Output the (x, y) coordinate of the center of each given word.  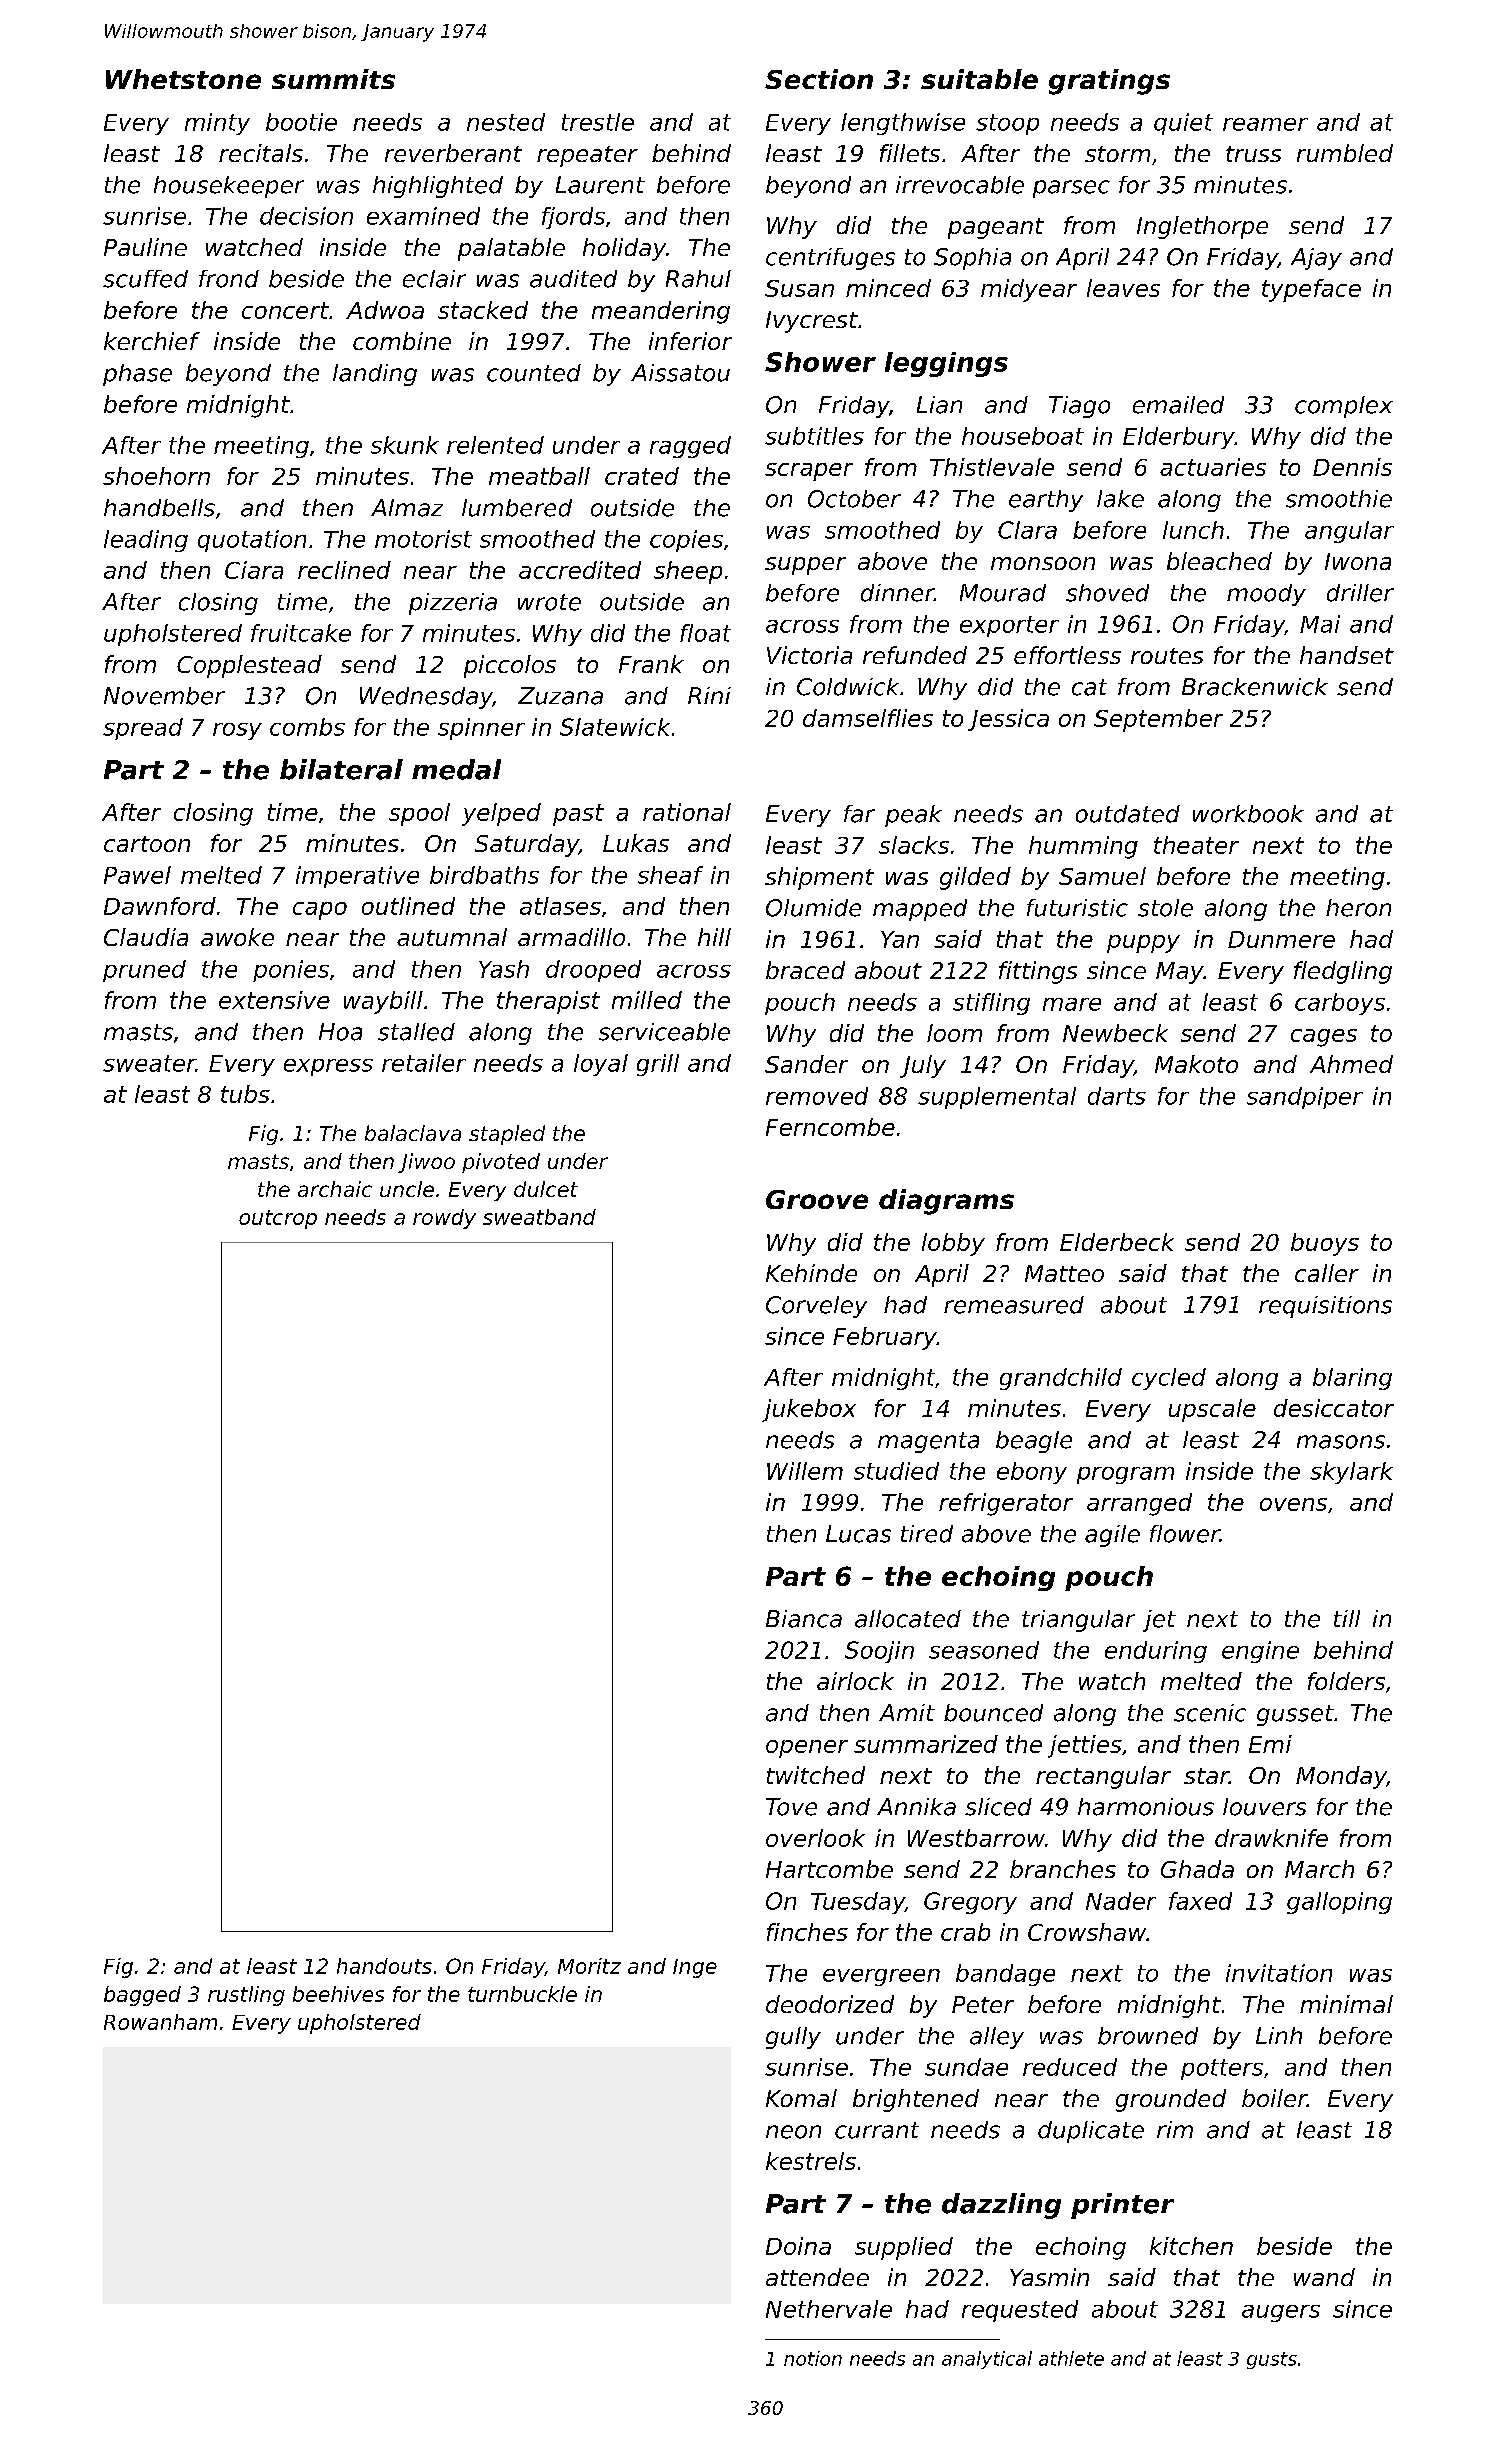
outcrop (278, 1219)
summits (333, 79)
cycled (1169, 1379)
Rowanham (160, 2022)
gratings (1109, 82)
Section (819, 79)
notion (813, 2358)
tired (927, 1534)
